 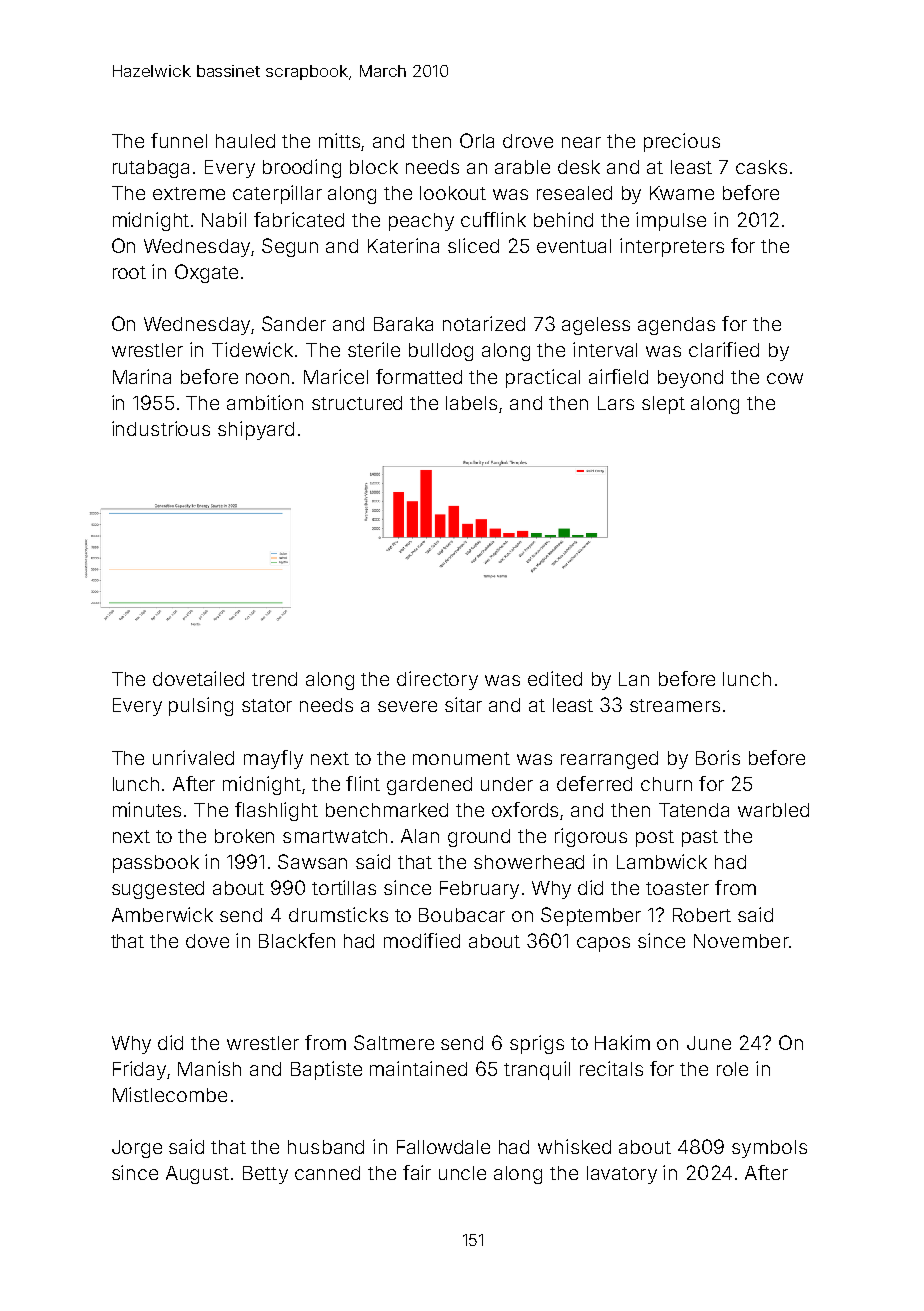 I want to click on hauled, so click(x=245, y=141).
